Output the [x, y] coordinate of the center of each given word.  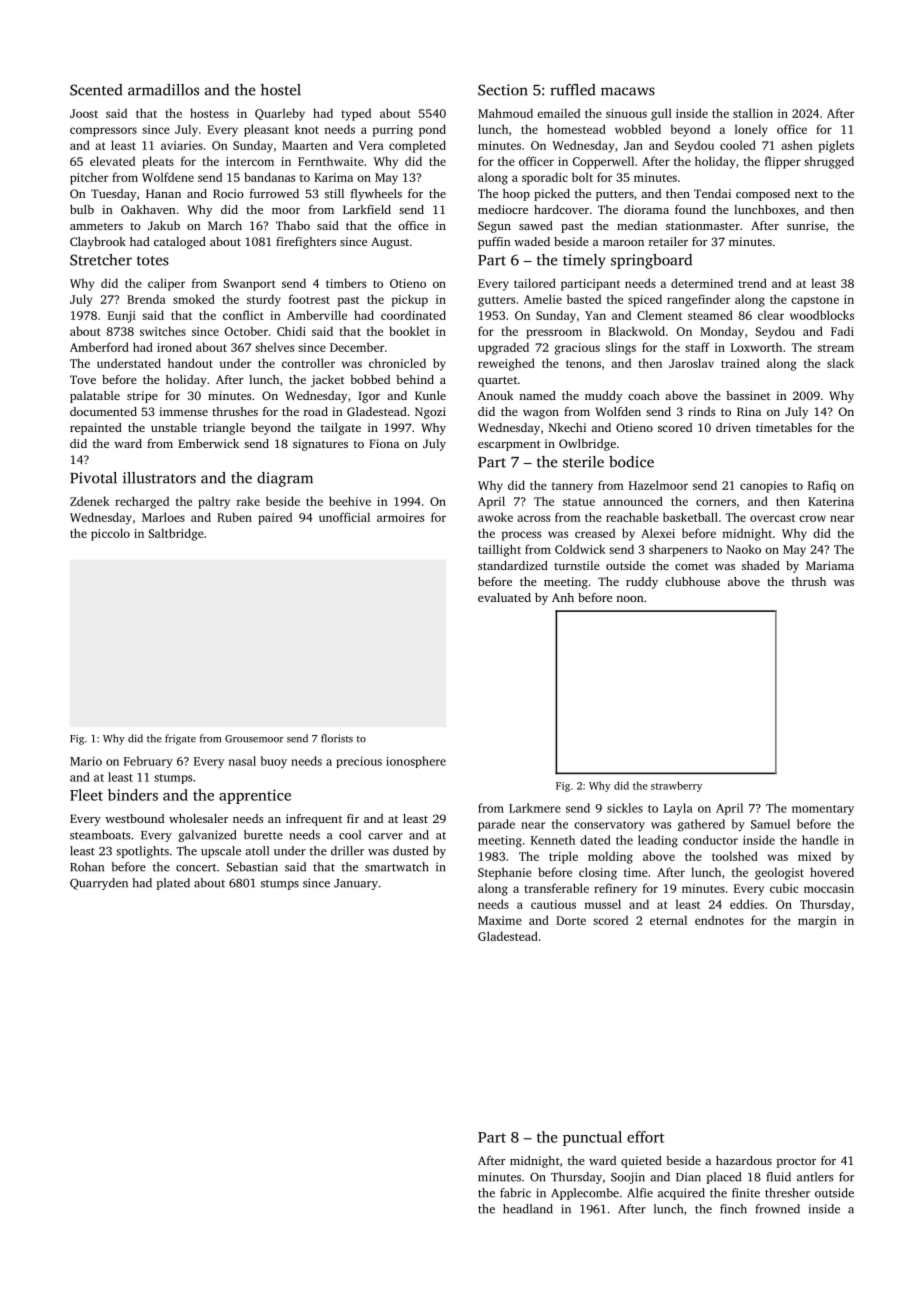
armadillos [163, 90]
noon [630, 599]
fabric [515, 1193]
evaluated [504, 597]
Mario [86, 761]
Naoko [744, 549]
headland [528, 1209]
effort [645, 1137]
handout [190, 363]
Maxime [500, 920]
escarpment [509, 445]
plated [173, 884]
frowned [777, 1209]
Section [503, 90]
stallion [753, 113]
